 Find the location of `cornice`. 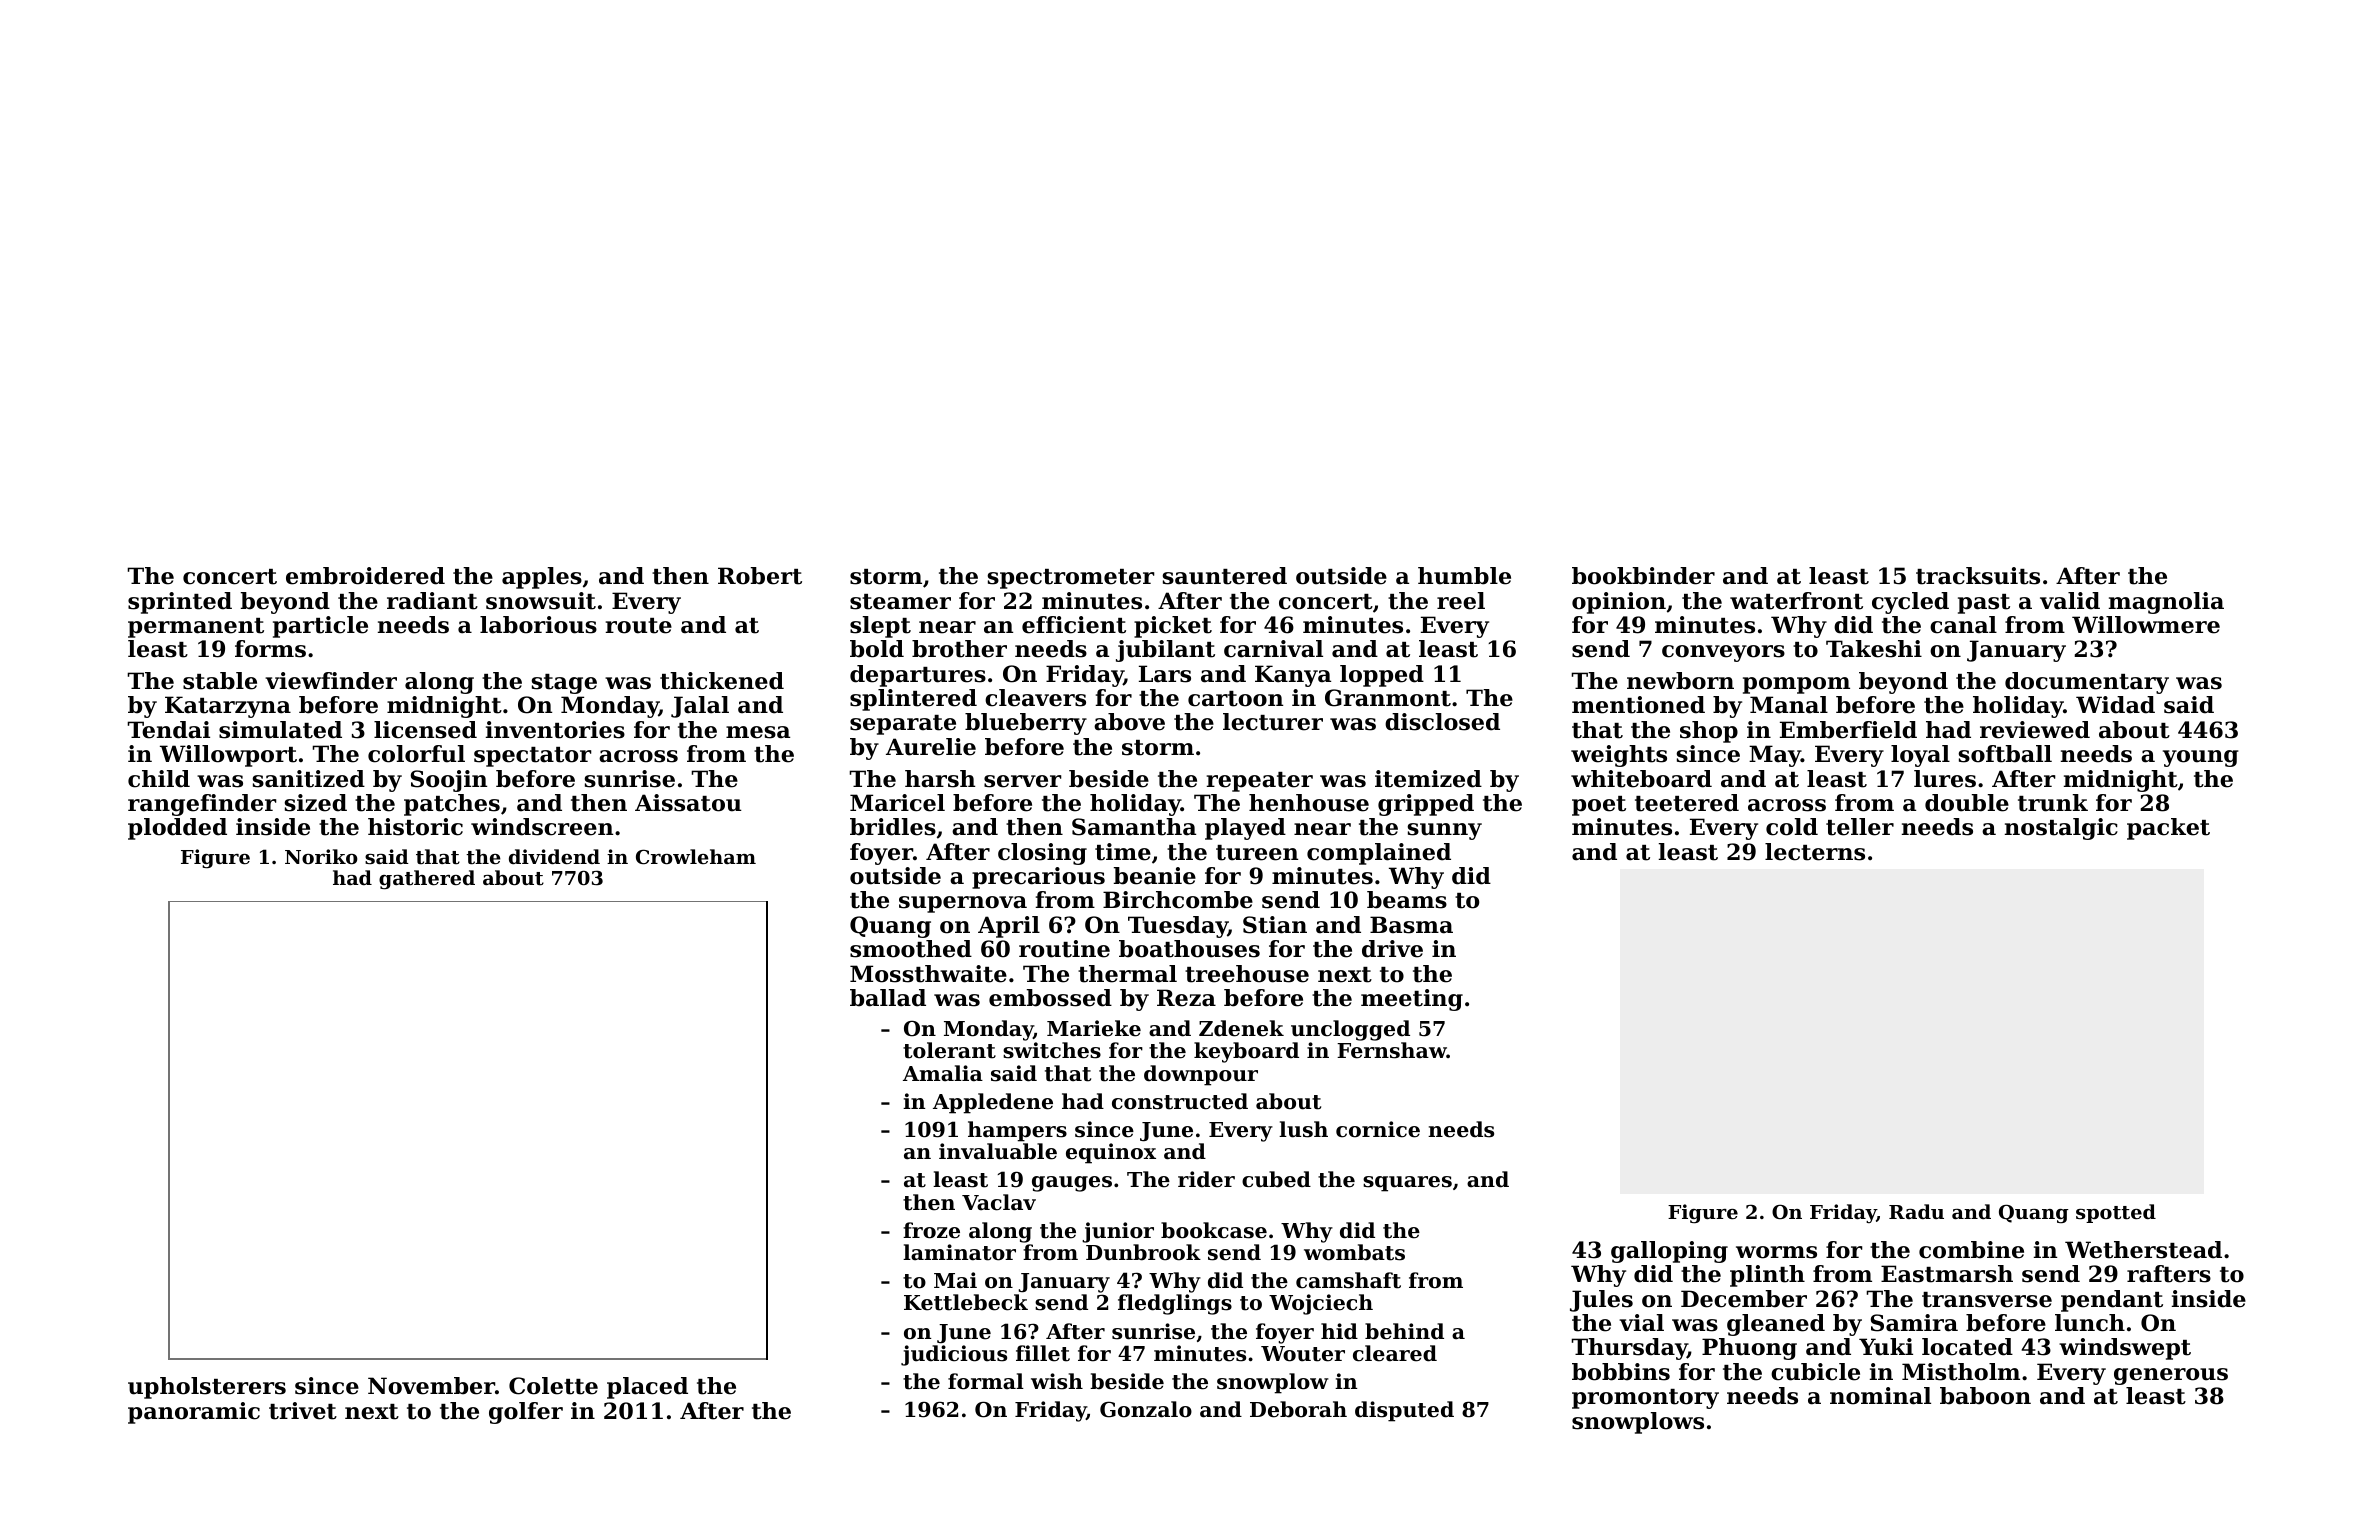

cornice is located at coordinates (1378, 1129).
